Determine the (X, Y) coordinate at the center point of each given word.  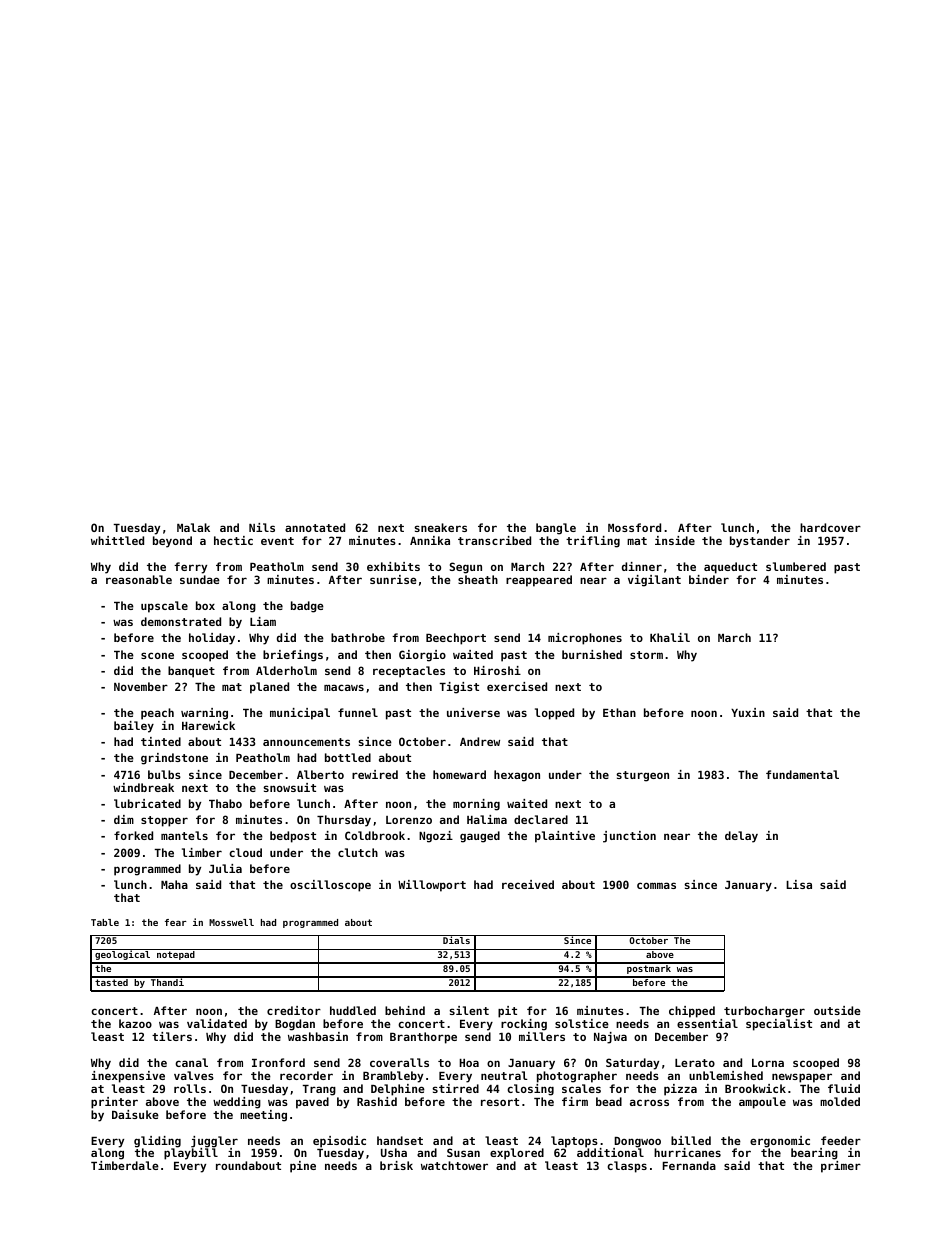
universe (473, 712)
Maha (174, 884)
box (205, 605)
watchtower (454, 1165)
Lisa (799, 884)
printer (114, 1103)
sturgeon (642, 776)
